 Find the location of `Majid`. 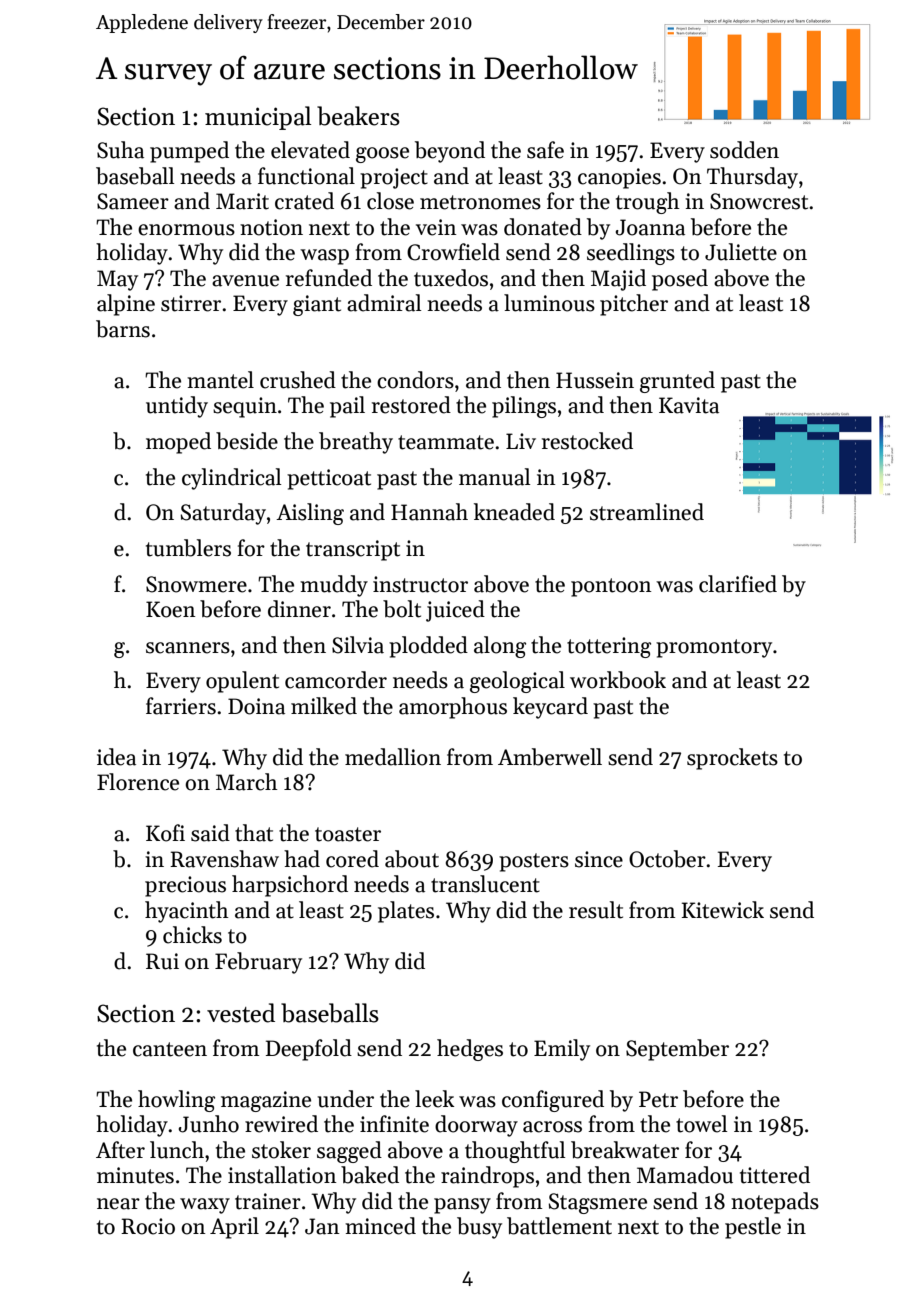

Majid is located at coordinates (618, 280).
